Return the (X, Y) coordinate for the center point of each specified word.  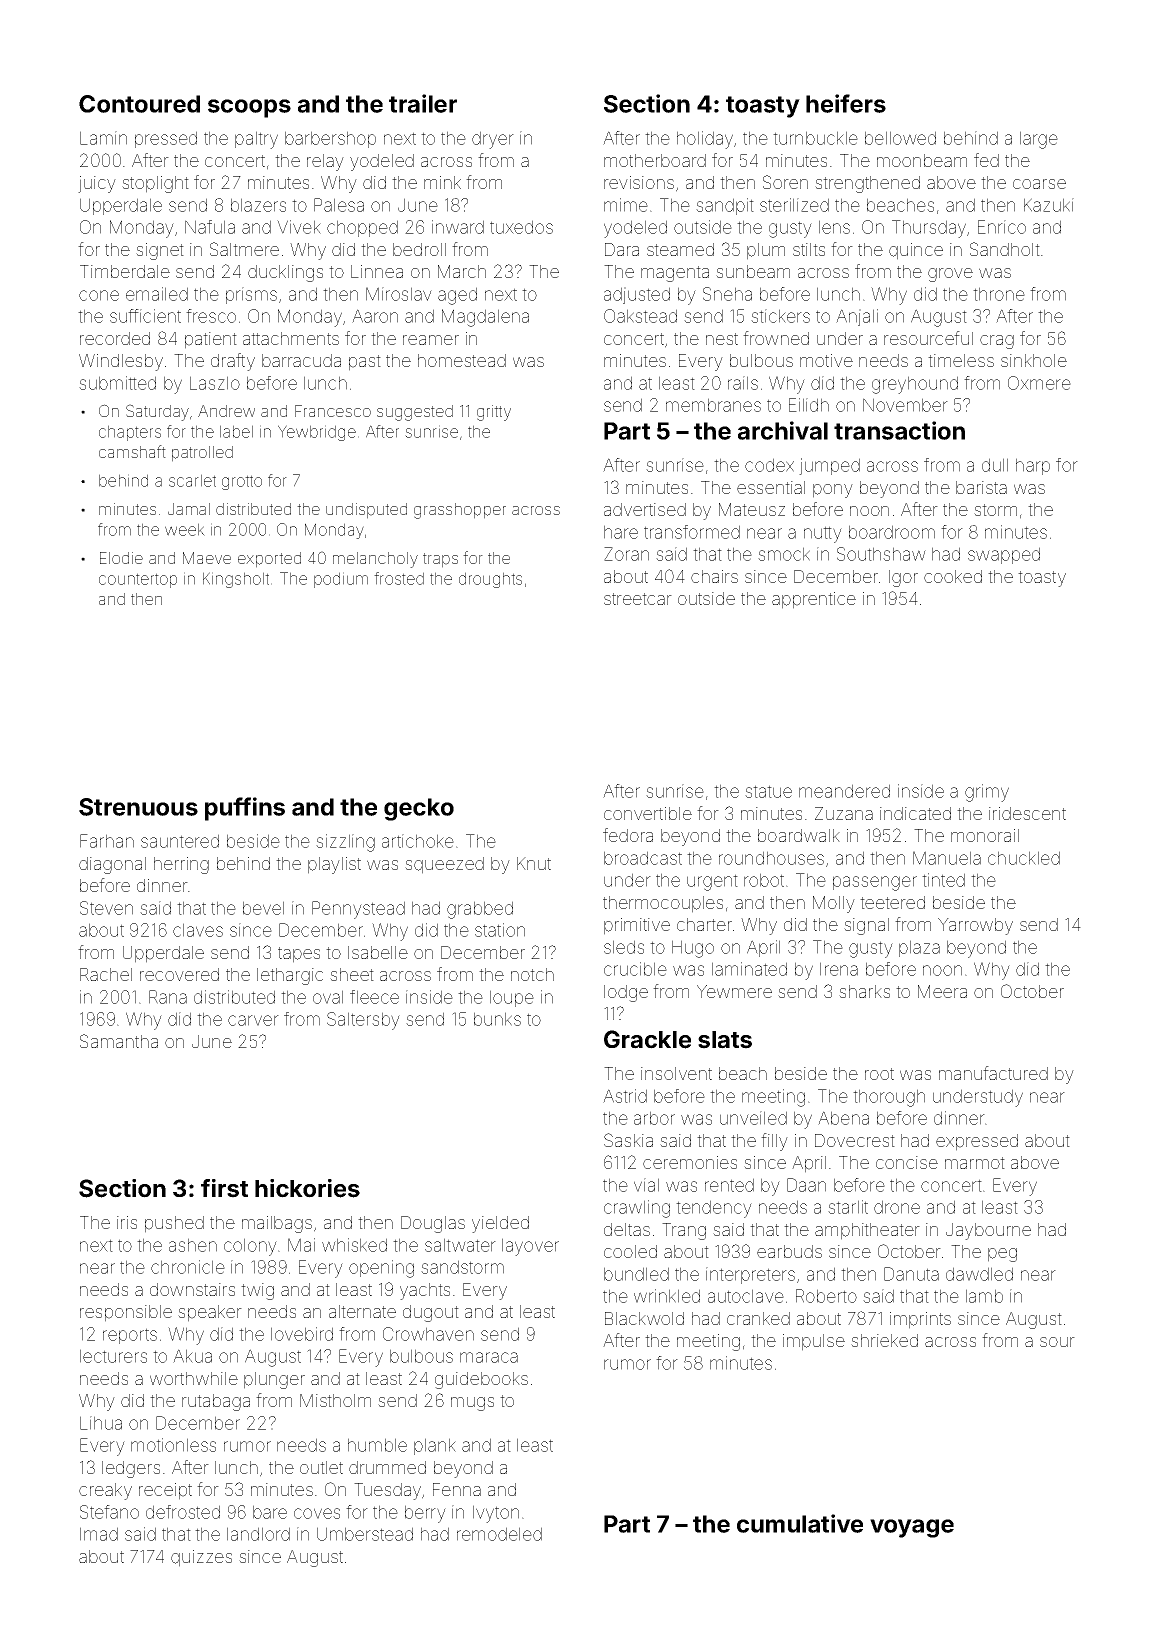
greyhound (915, 385)
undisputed (366, 511)
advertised (645, 509)
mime (626, 205)
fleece (374, 997)
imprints (920, 1320)
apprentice (814, 600)
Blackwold (644, 1318)
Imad (99, 1534)
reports (130, 1336)
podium (341, 580)
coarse (1039, 184)
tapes (299, 955)
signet (160, 251)
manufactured (993, 1073)
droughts (490, 580)
